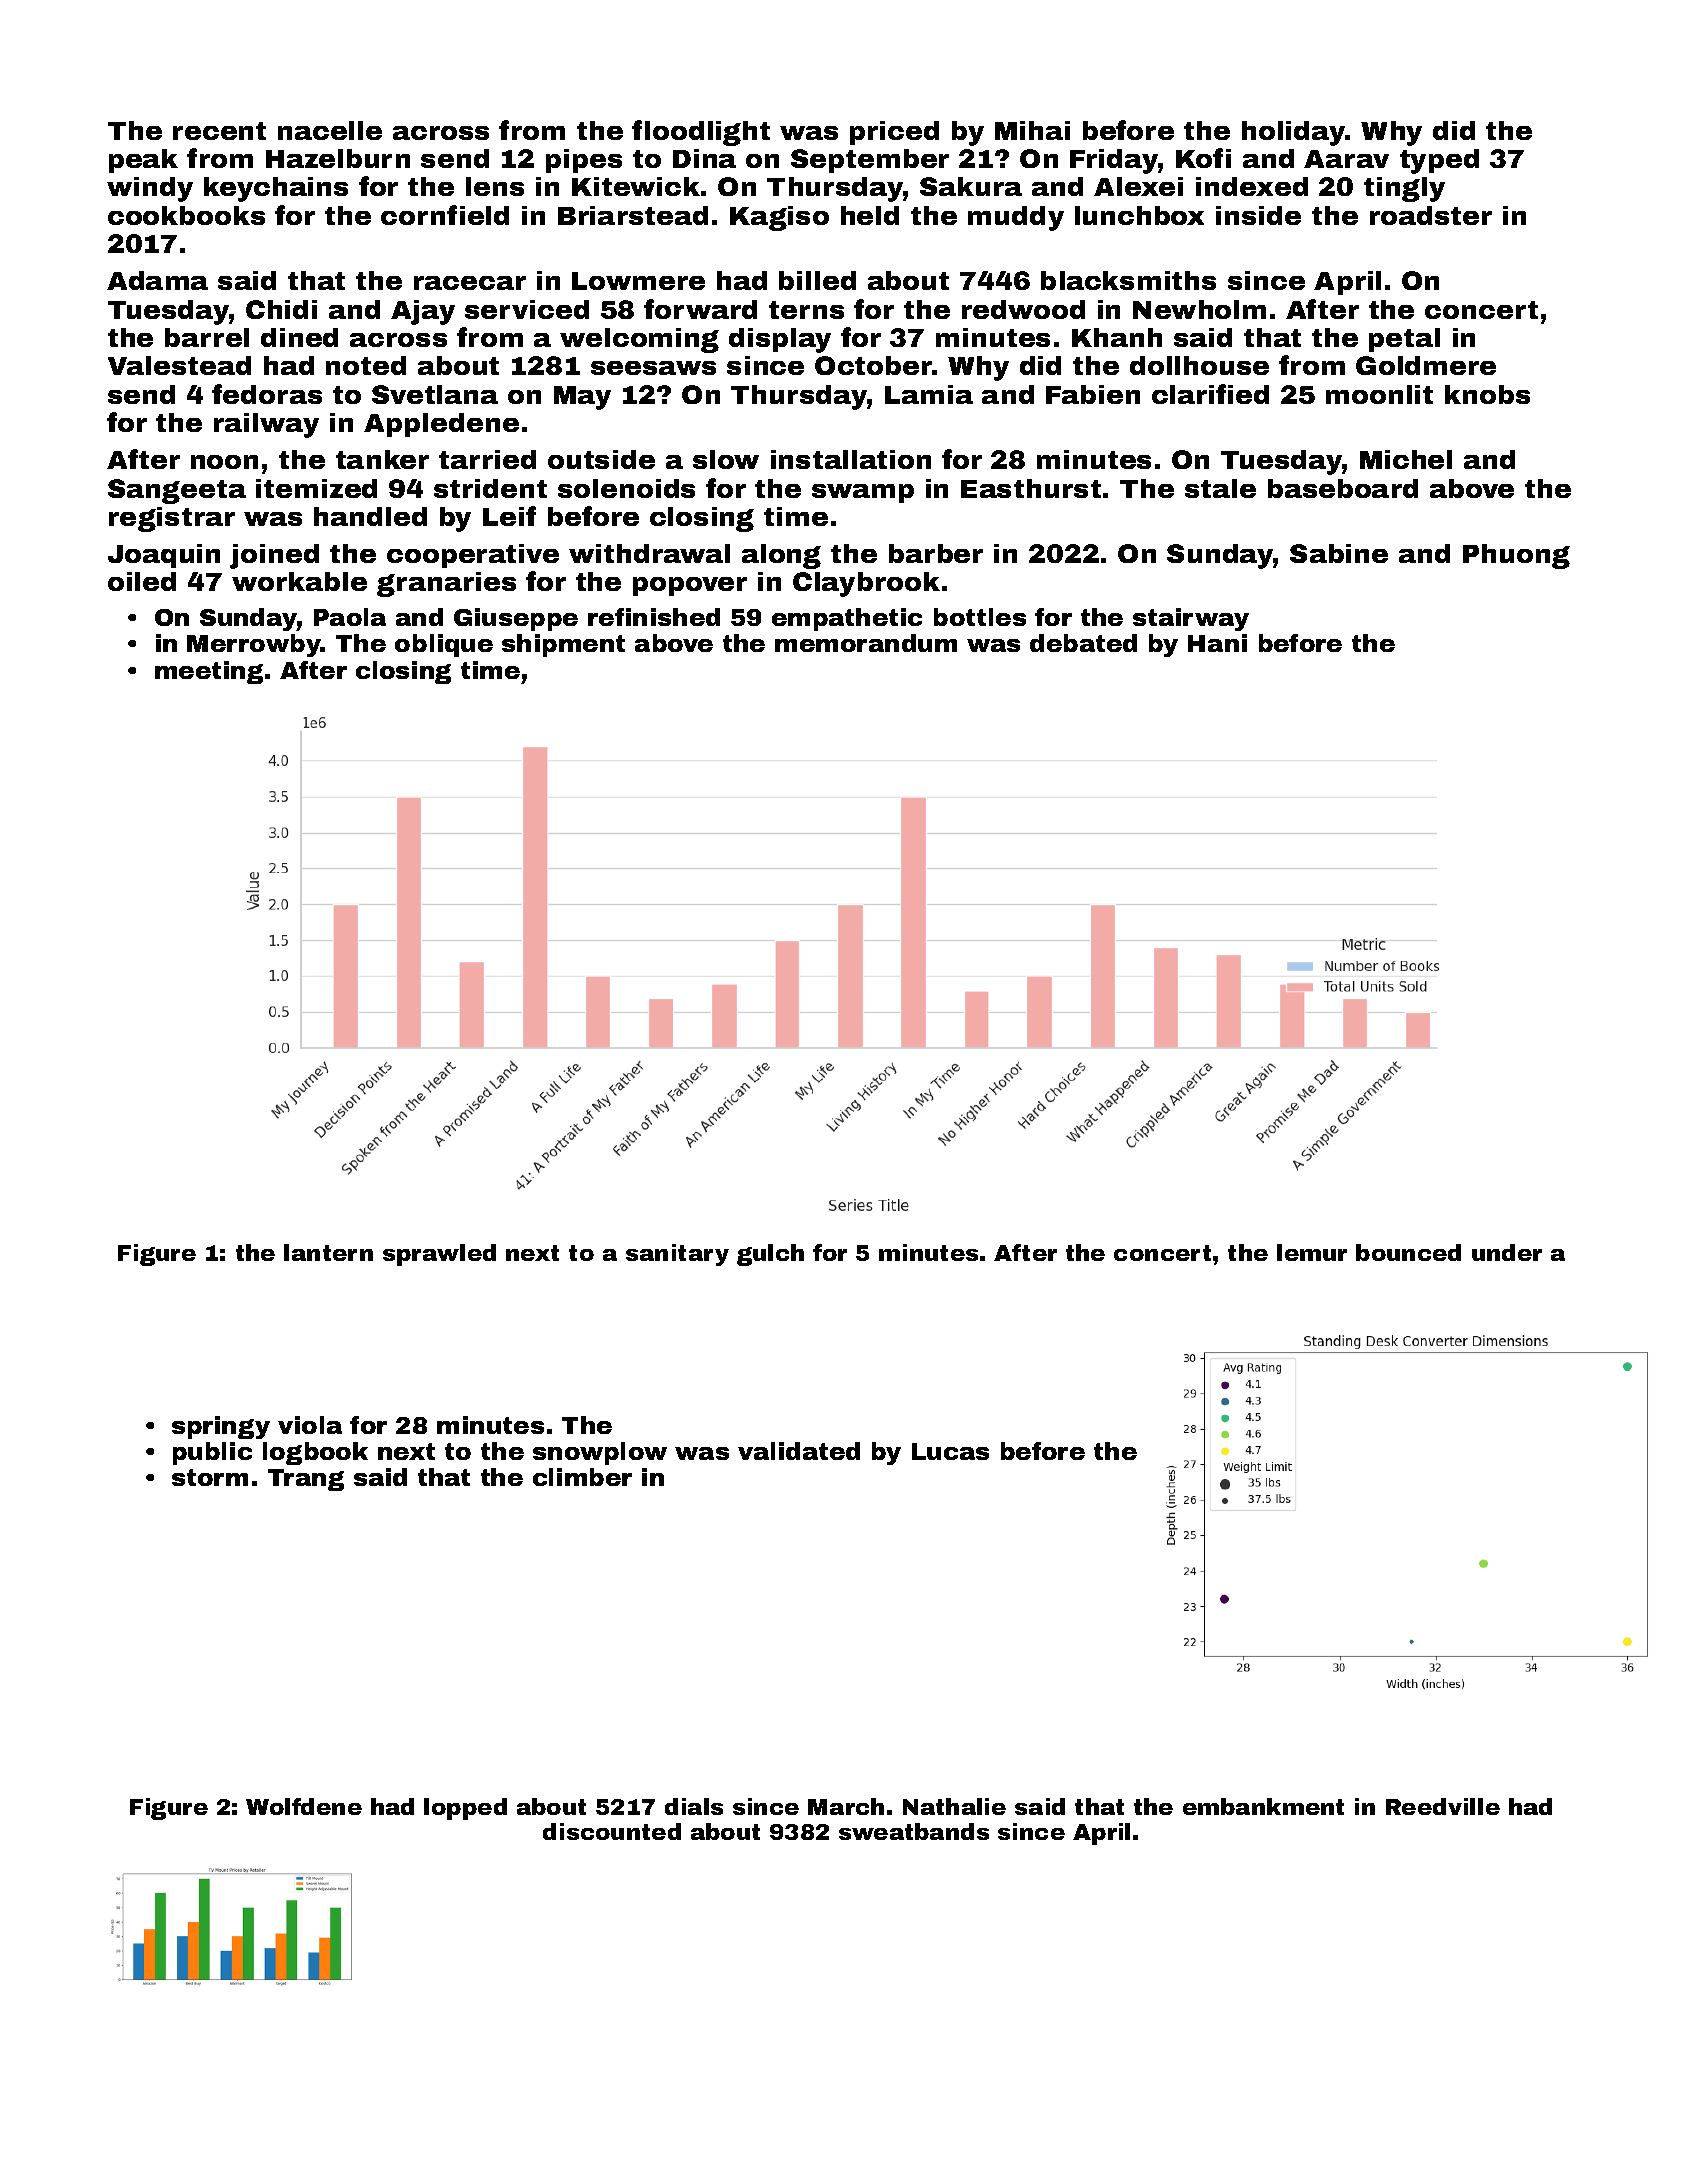  What do you see at coordinates (701, 133) in the screenshot?
I see `floodlight` at bounding box center [701, 133].
